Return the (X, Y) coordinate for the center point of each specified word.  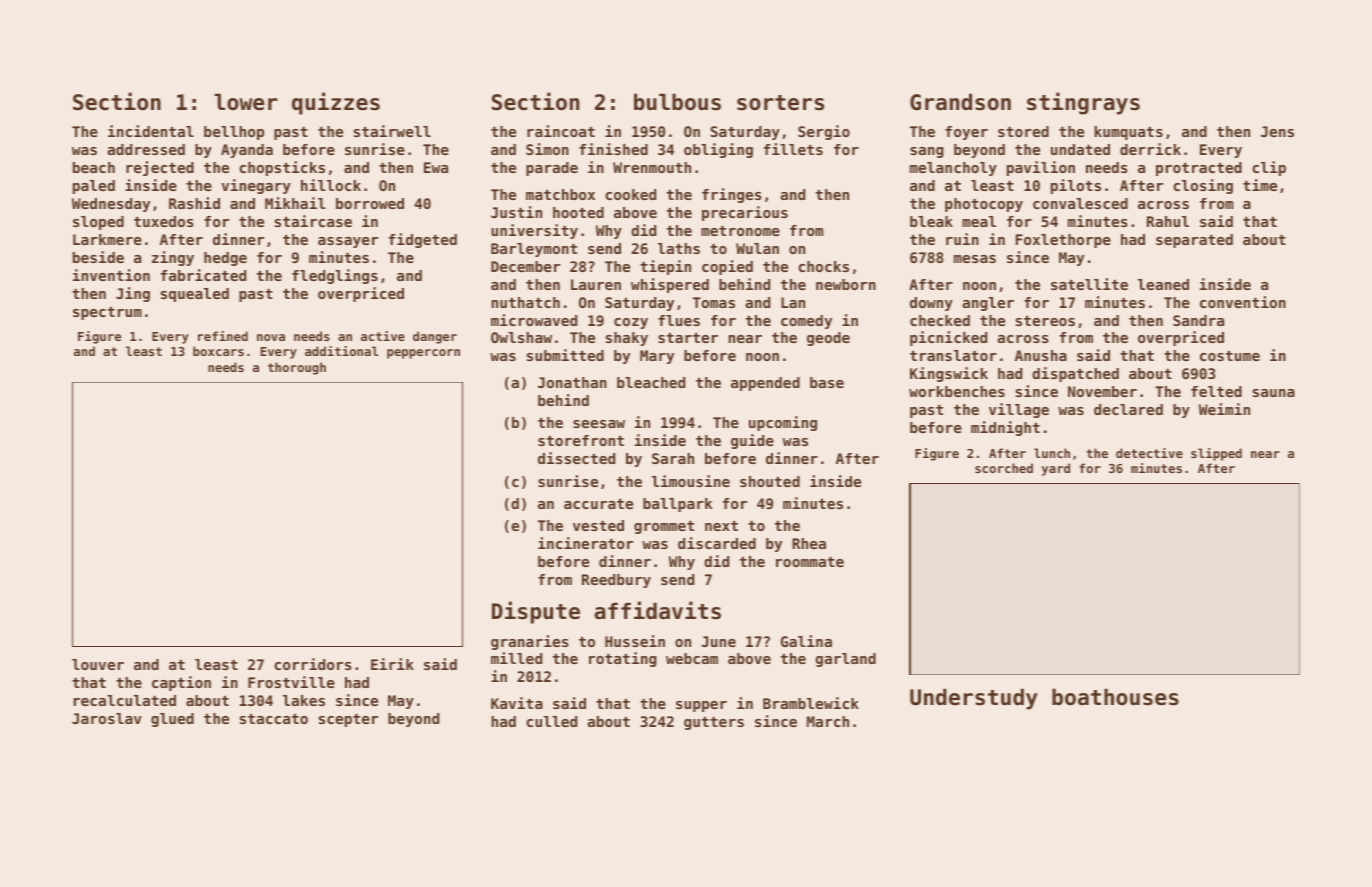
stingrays (1083, 103)
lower (246, 102)
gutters (714, 723)
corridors (313, 664)
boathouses (1115, 697)
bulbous (677, 102)
